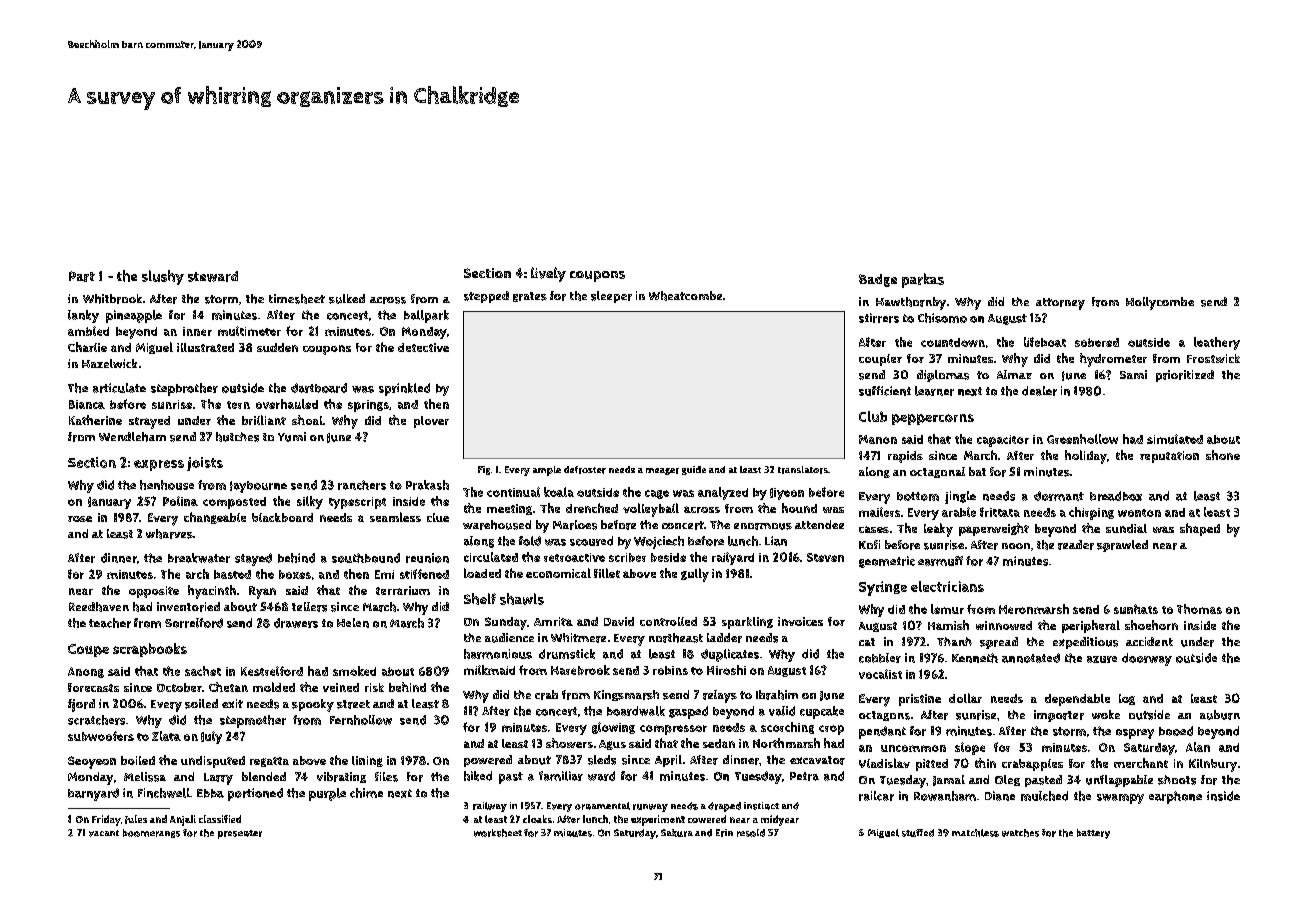 This image has height=924, width=1308. What do you see at coordinates (240, 834) in the image?
I see `presenter` at bounding box center [240, 834].
